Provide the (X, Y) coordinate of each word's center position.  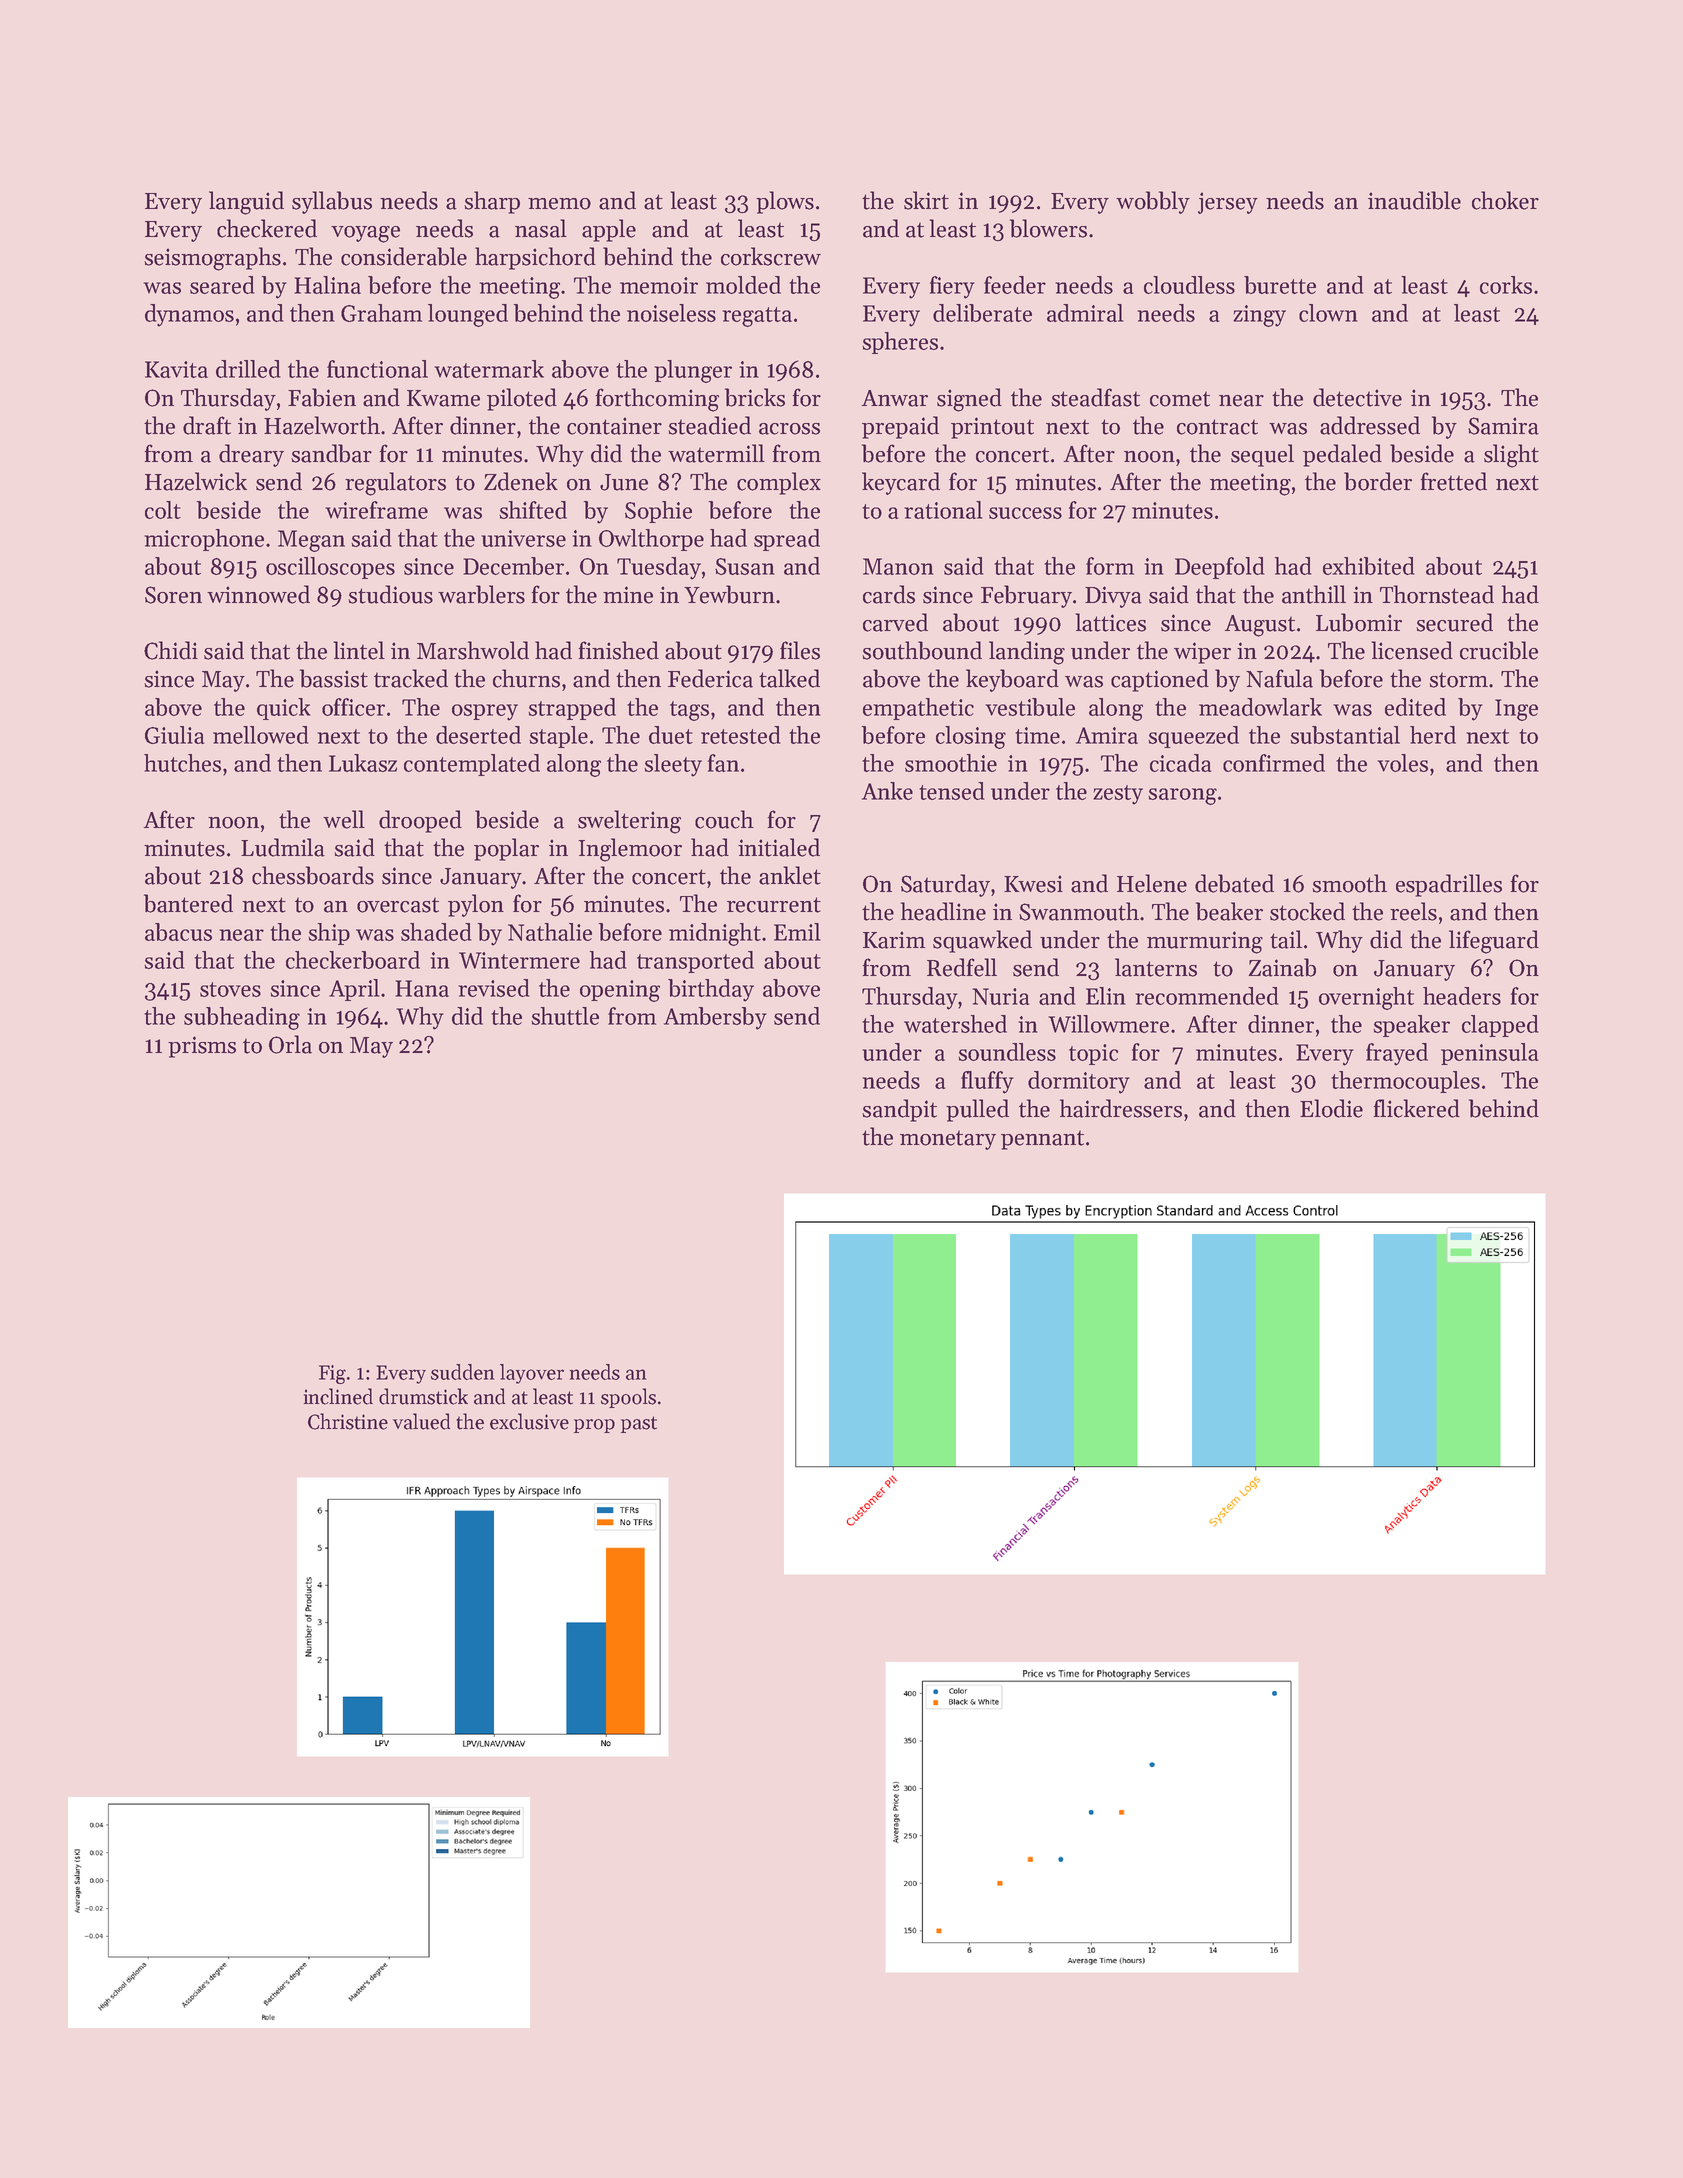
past (639, 1424)
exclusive (529, 1421)
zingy (1259, 316)
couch (724, 819)
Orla (290, 1044)
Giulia (174, 735)
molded (743, 285)
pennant (1042, 1140)
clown (1328, 313)
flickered (1417, 1108)
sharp (492, 202)
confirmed (1274, 763)
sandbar (331, 453)
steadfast (1095, 397)
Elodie (1331, 1108)
